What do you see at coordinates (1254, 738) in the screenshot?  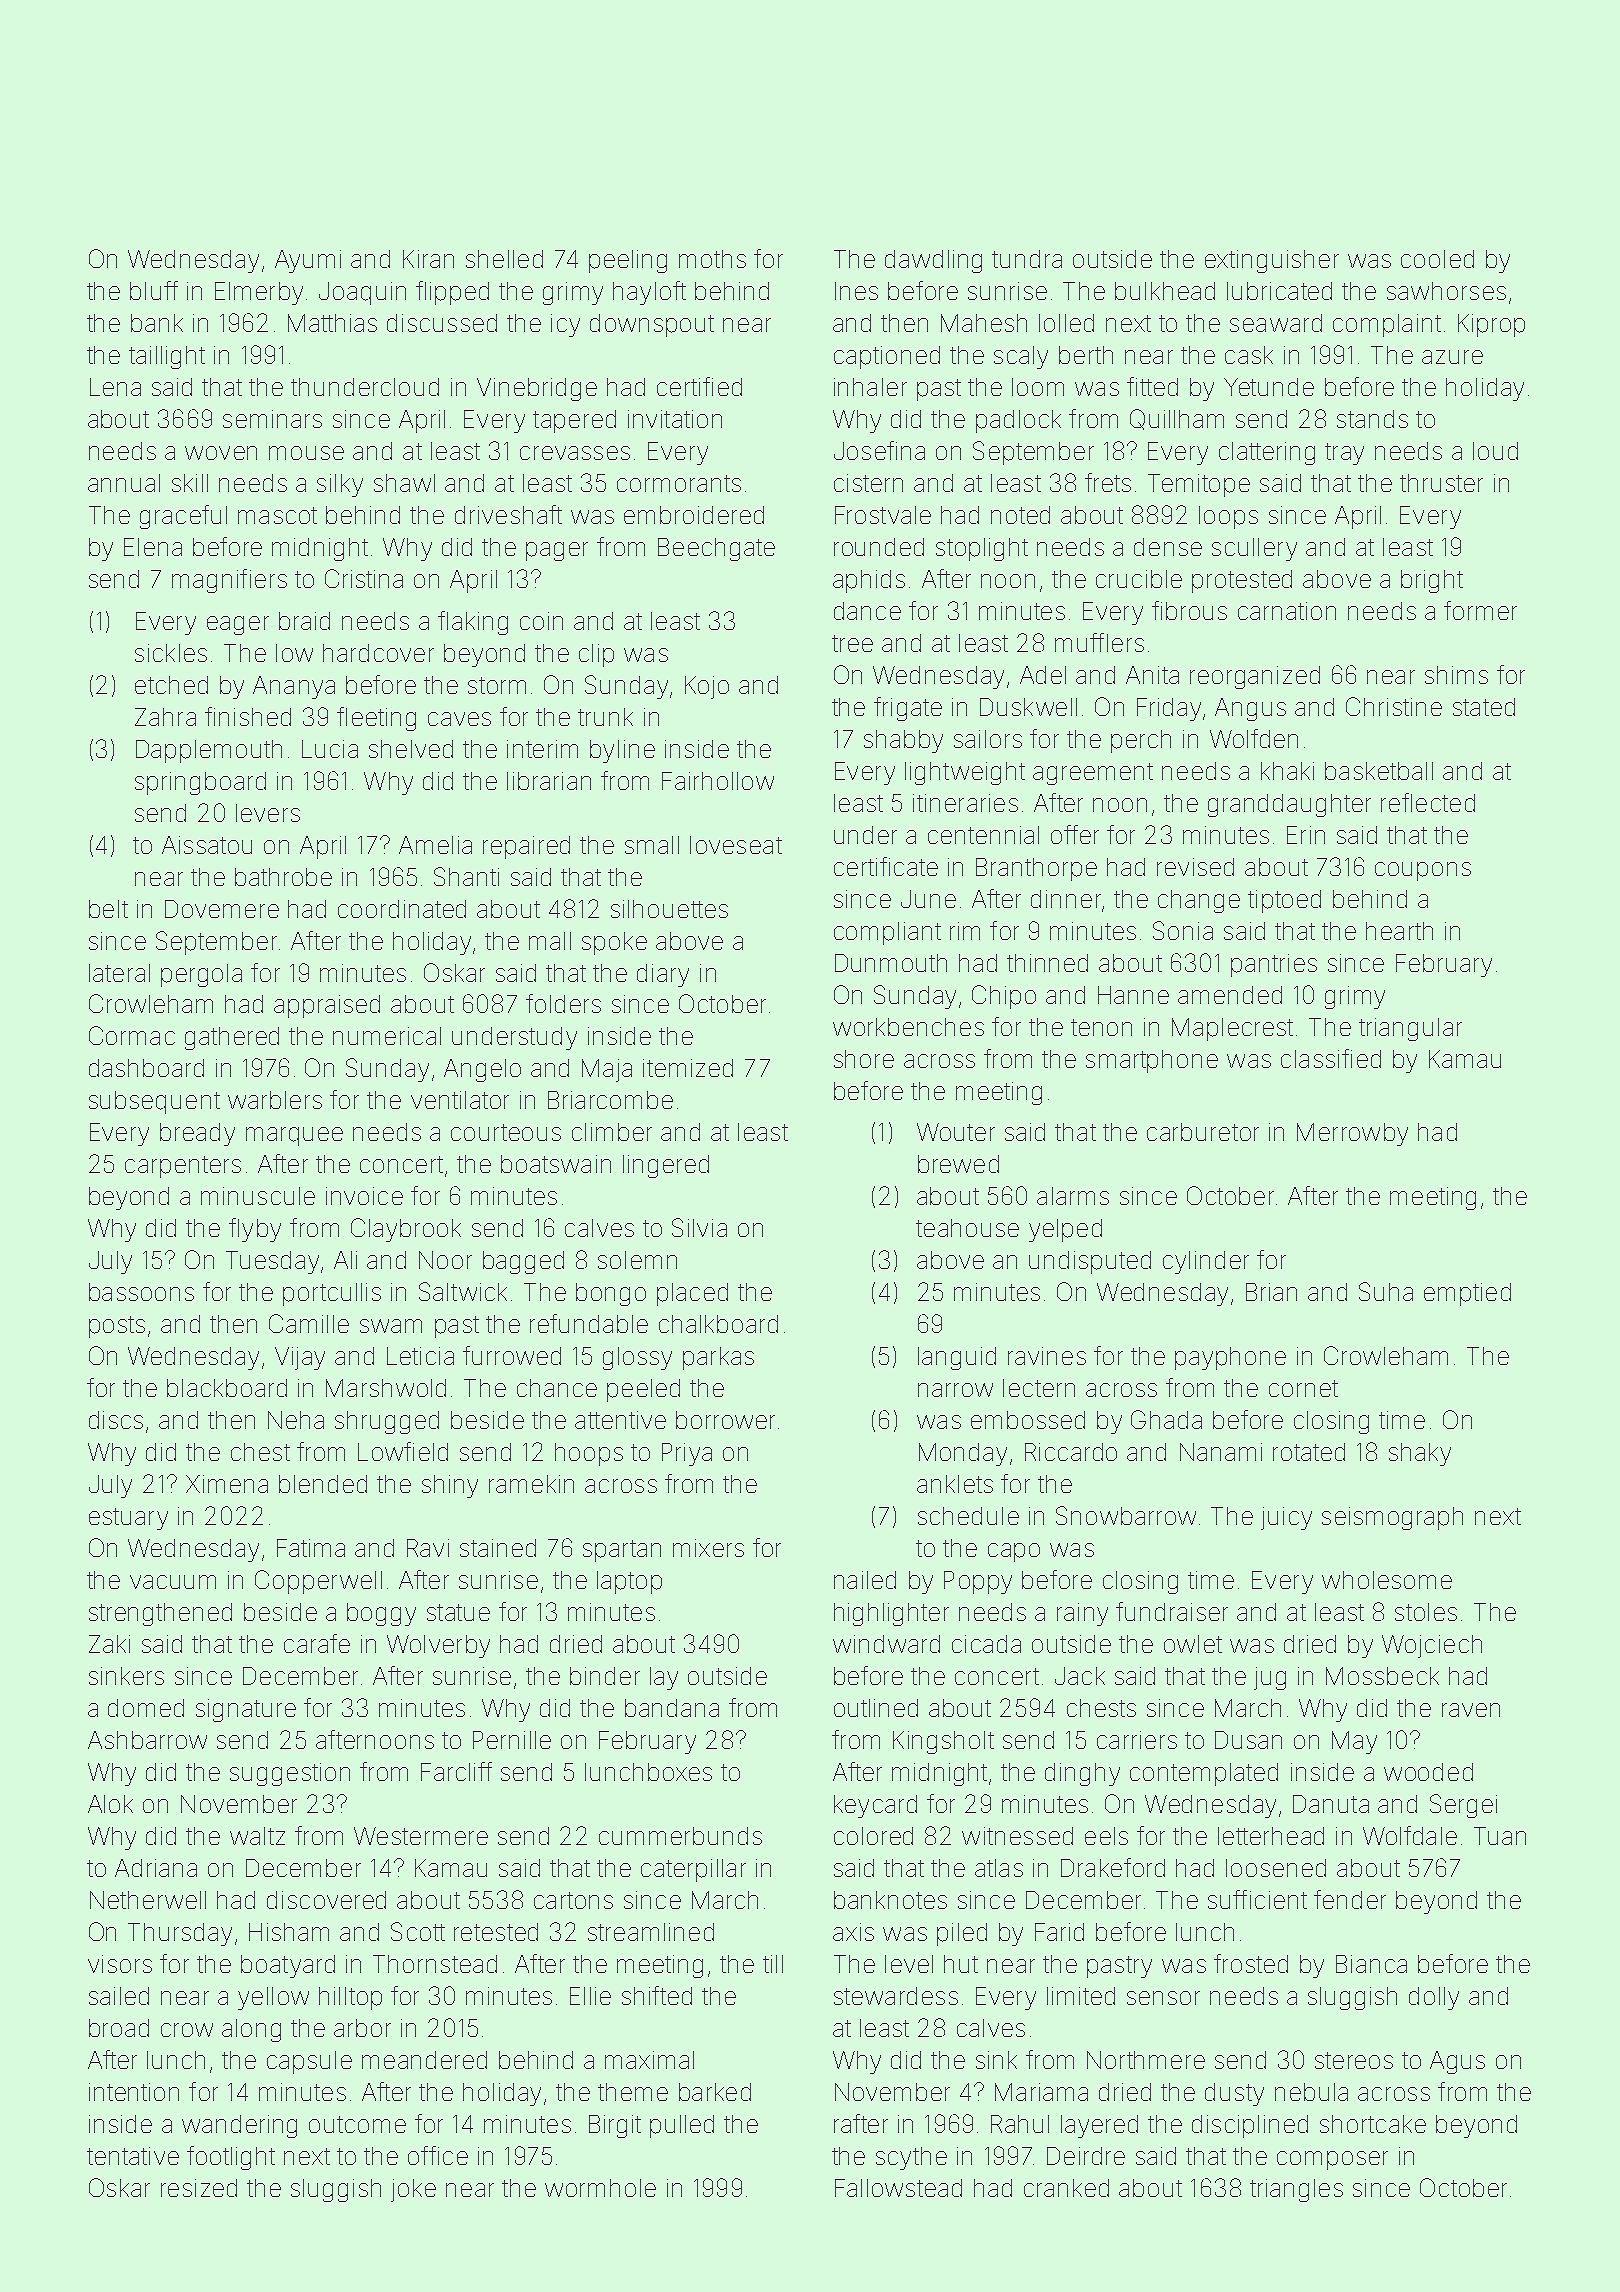 I see `Wolfden` at bounding box center [1254, 738].
